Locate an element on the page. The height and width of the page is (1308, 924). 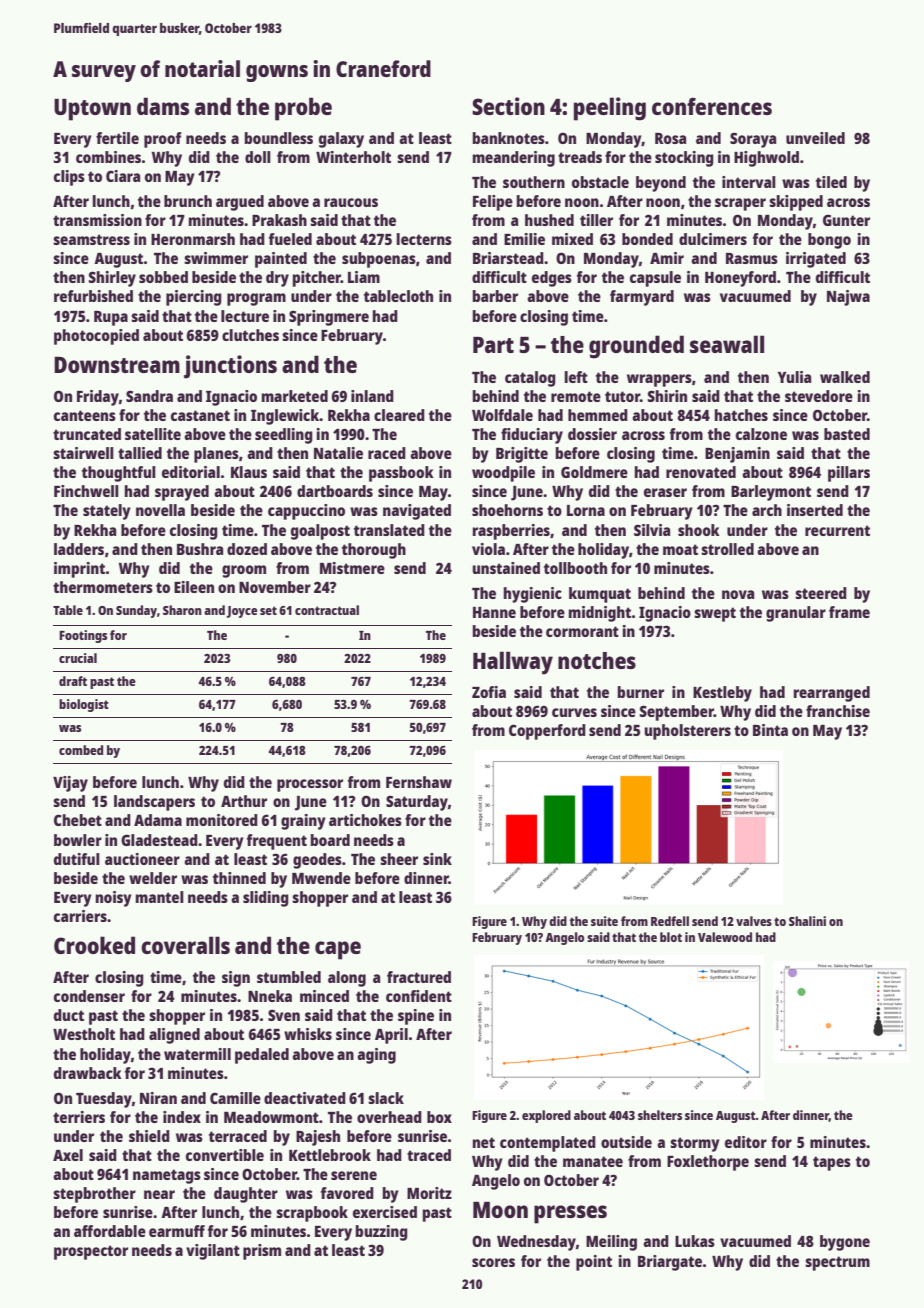
artichokes is located at coordinates (365, 820).
